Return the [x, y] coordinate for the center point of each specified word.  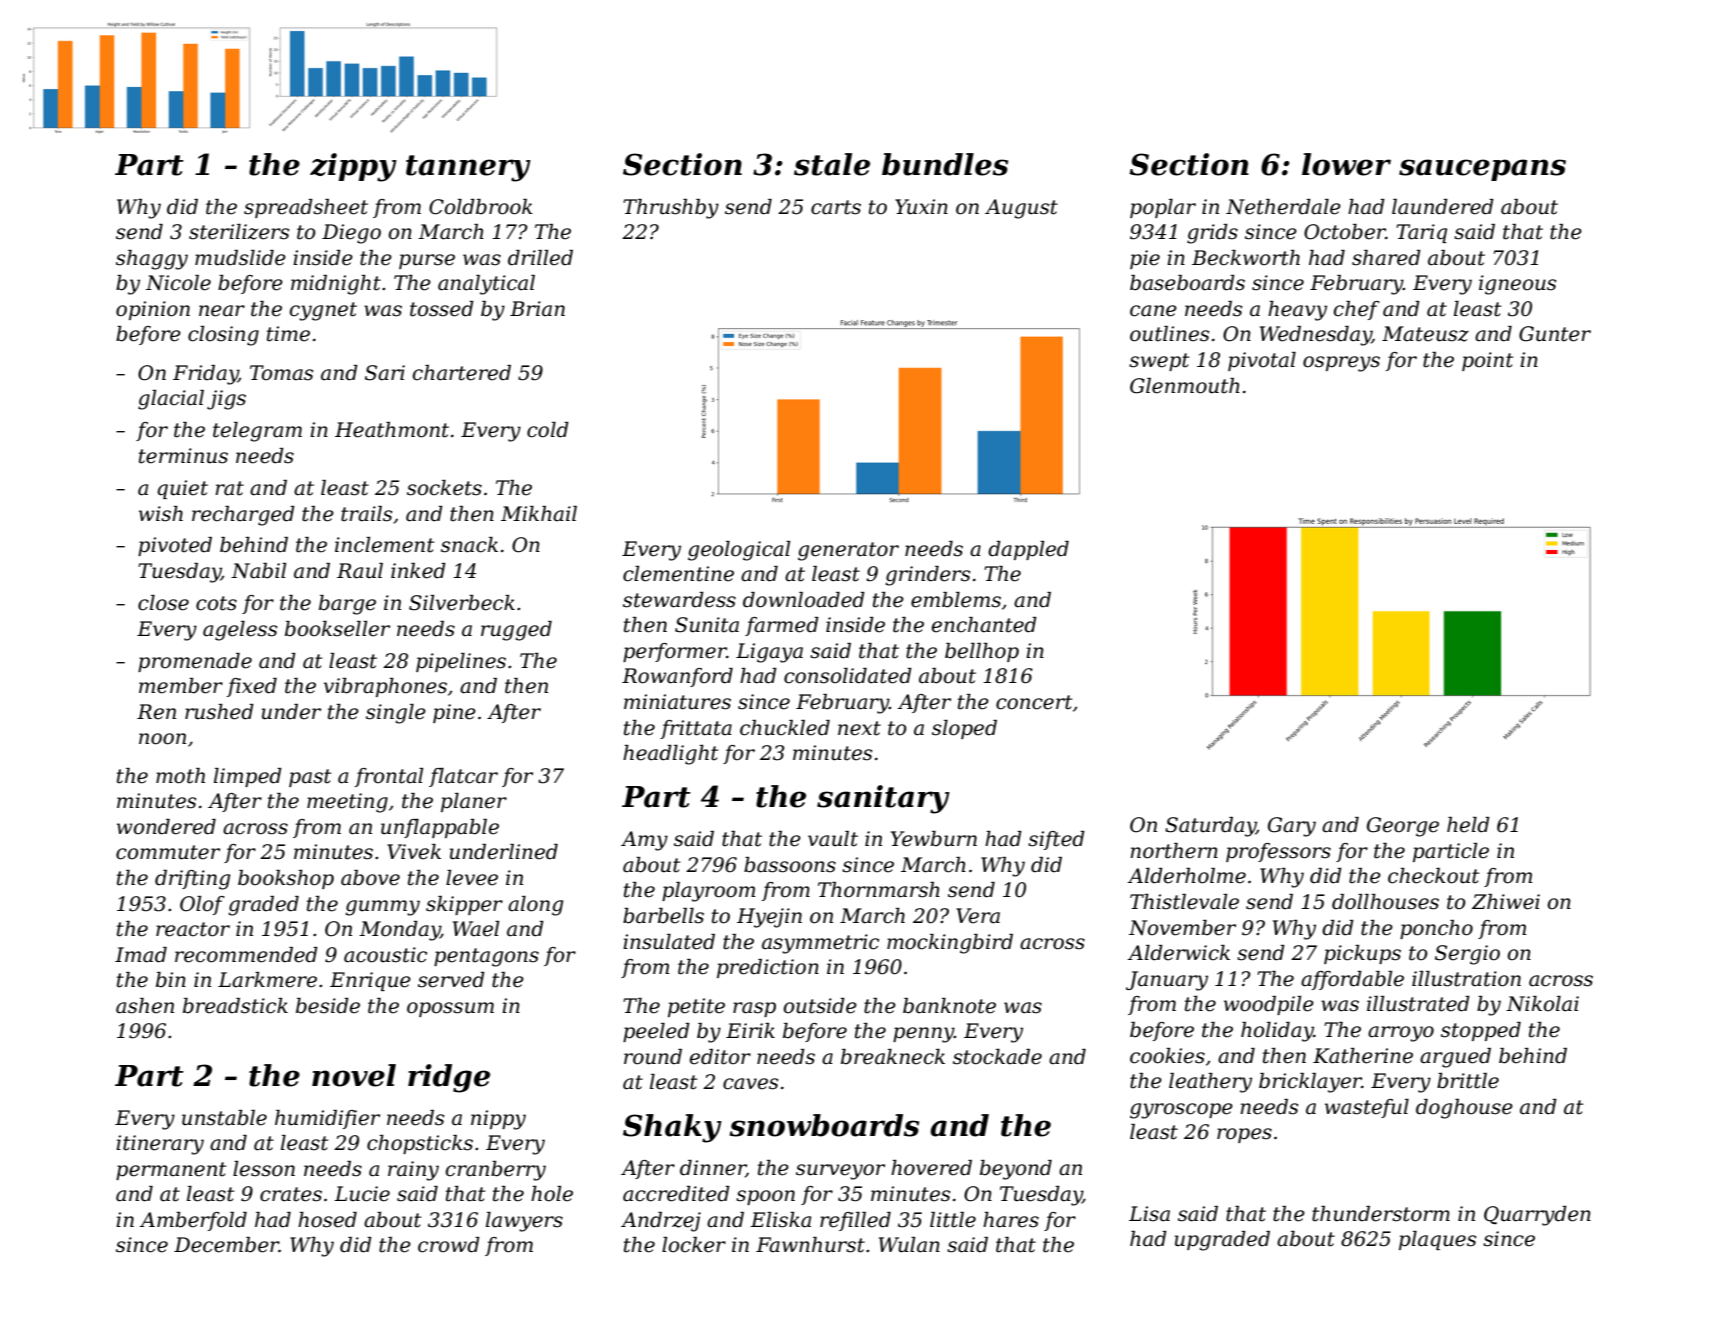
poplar [1163, 208]
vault [833, 839]
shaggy [152, 260]
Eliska [780, 1220]
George [1403, 827]
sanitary [883, 799]
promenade [195, 662]
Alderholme [1187, 876]
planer [474, 802]
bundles [945, 164]
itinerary [160, 1145]
